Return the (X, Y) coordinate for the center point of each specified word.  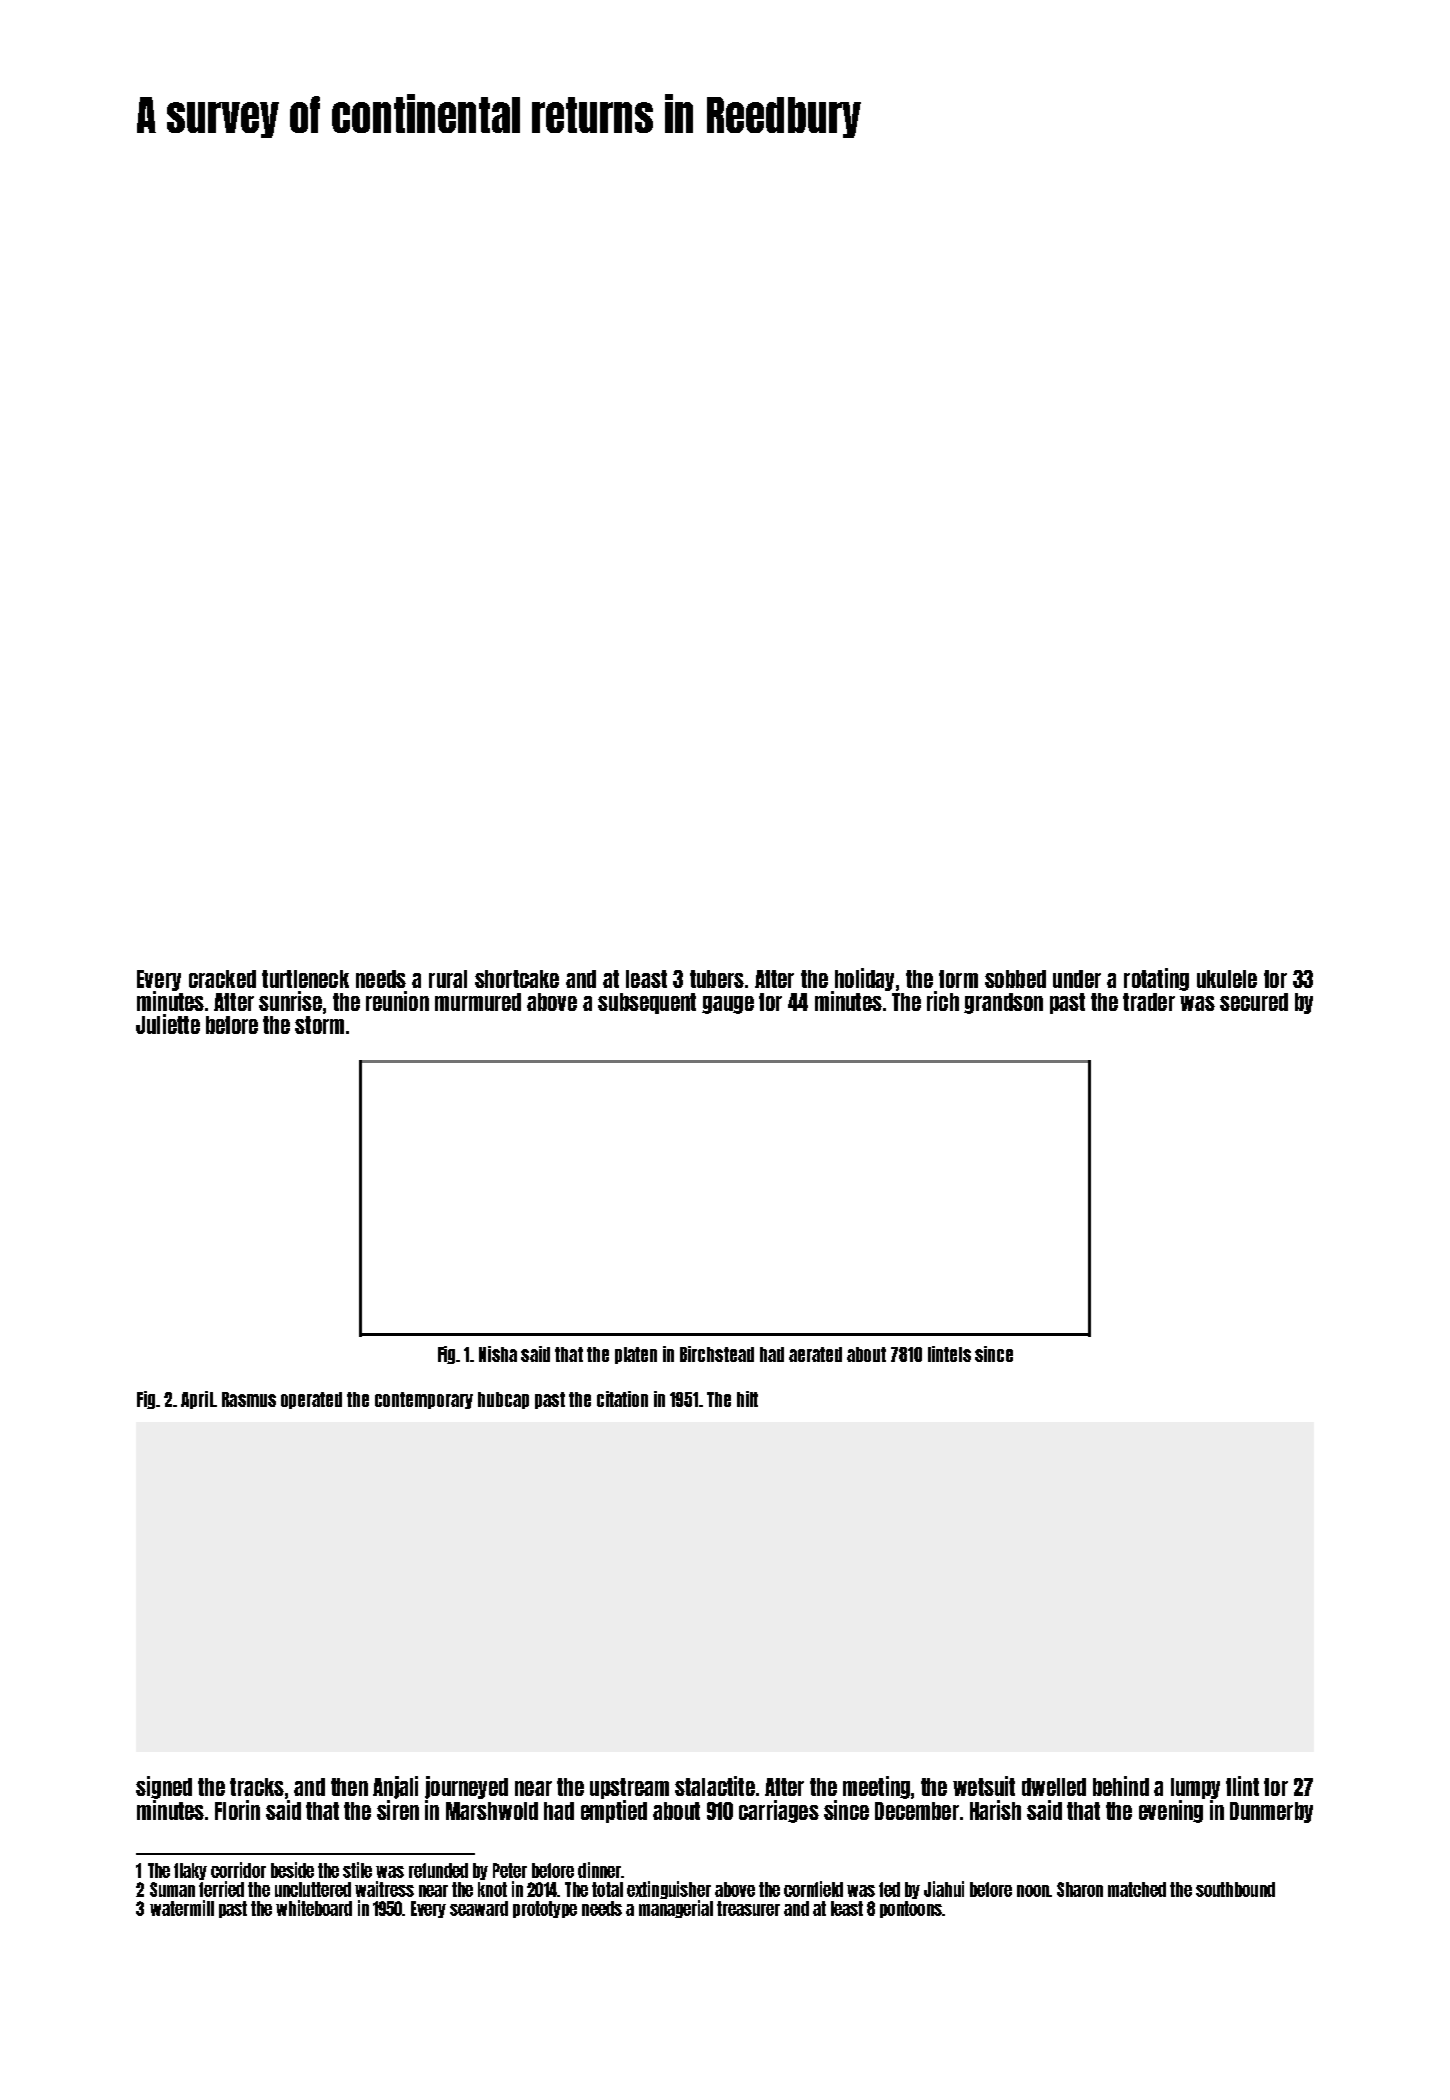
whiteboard (314, 1908)
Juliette (168, 1024)
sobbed (1015, 979)
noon (1033, 1891)
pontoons (911, 1909)
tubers (717, 979)
